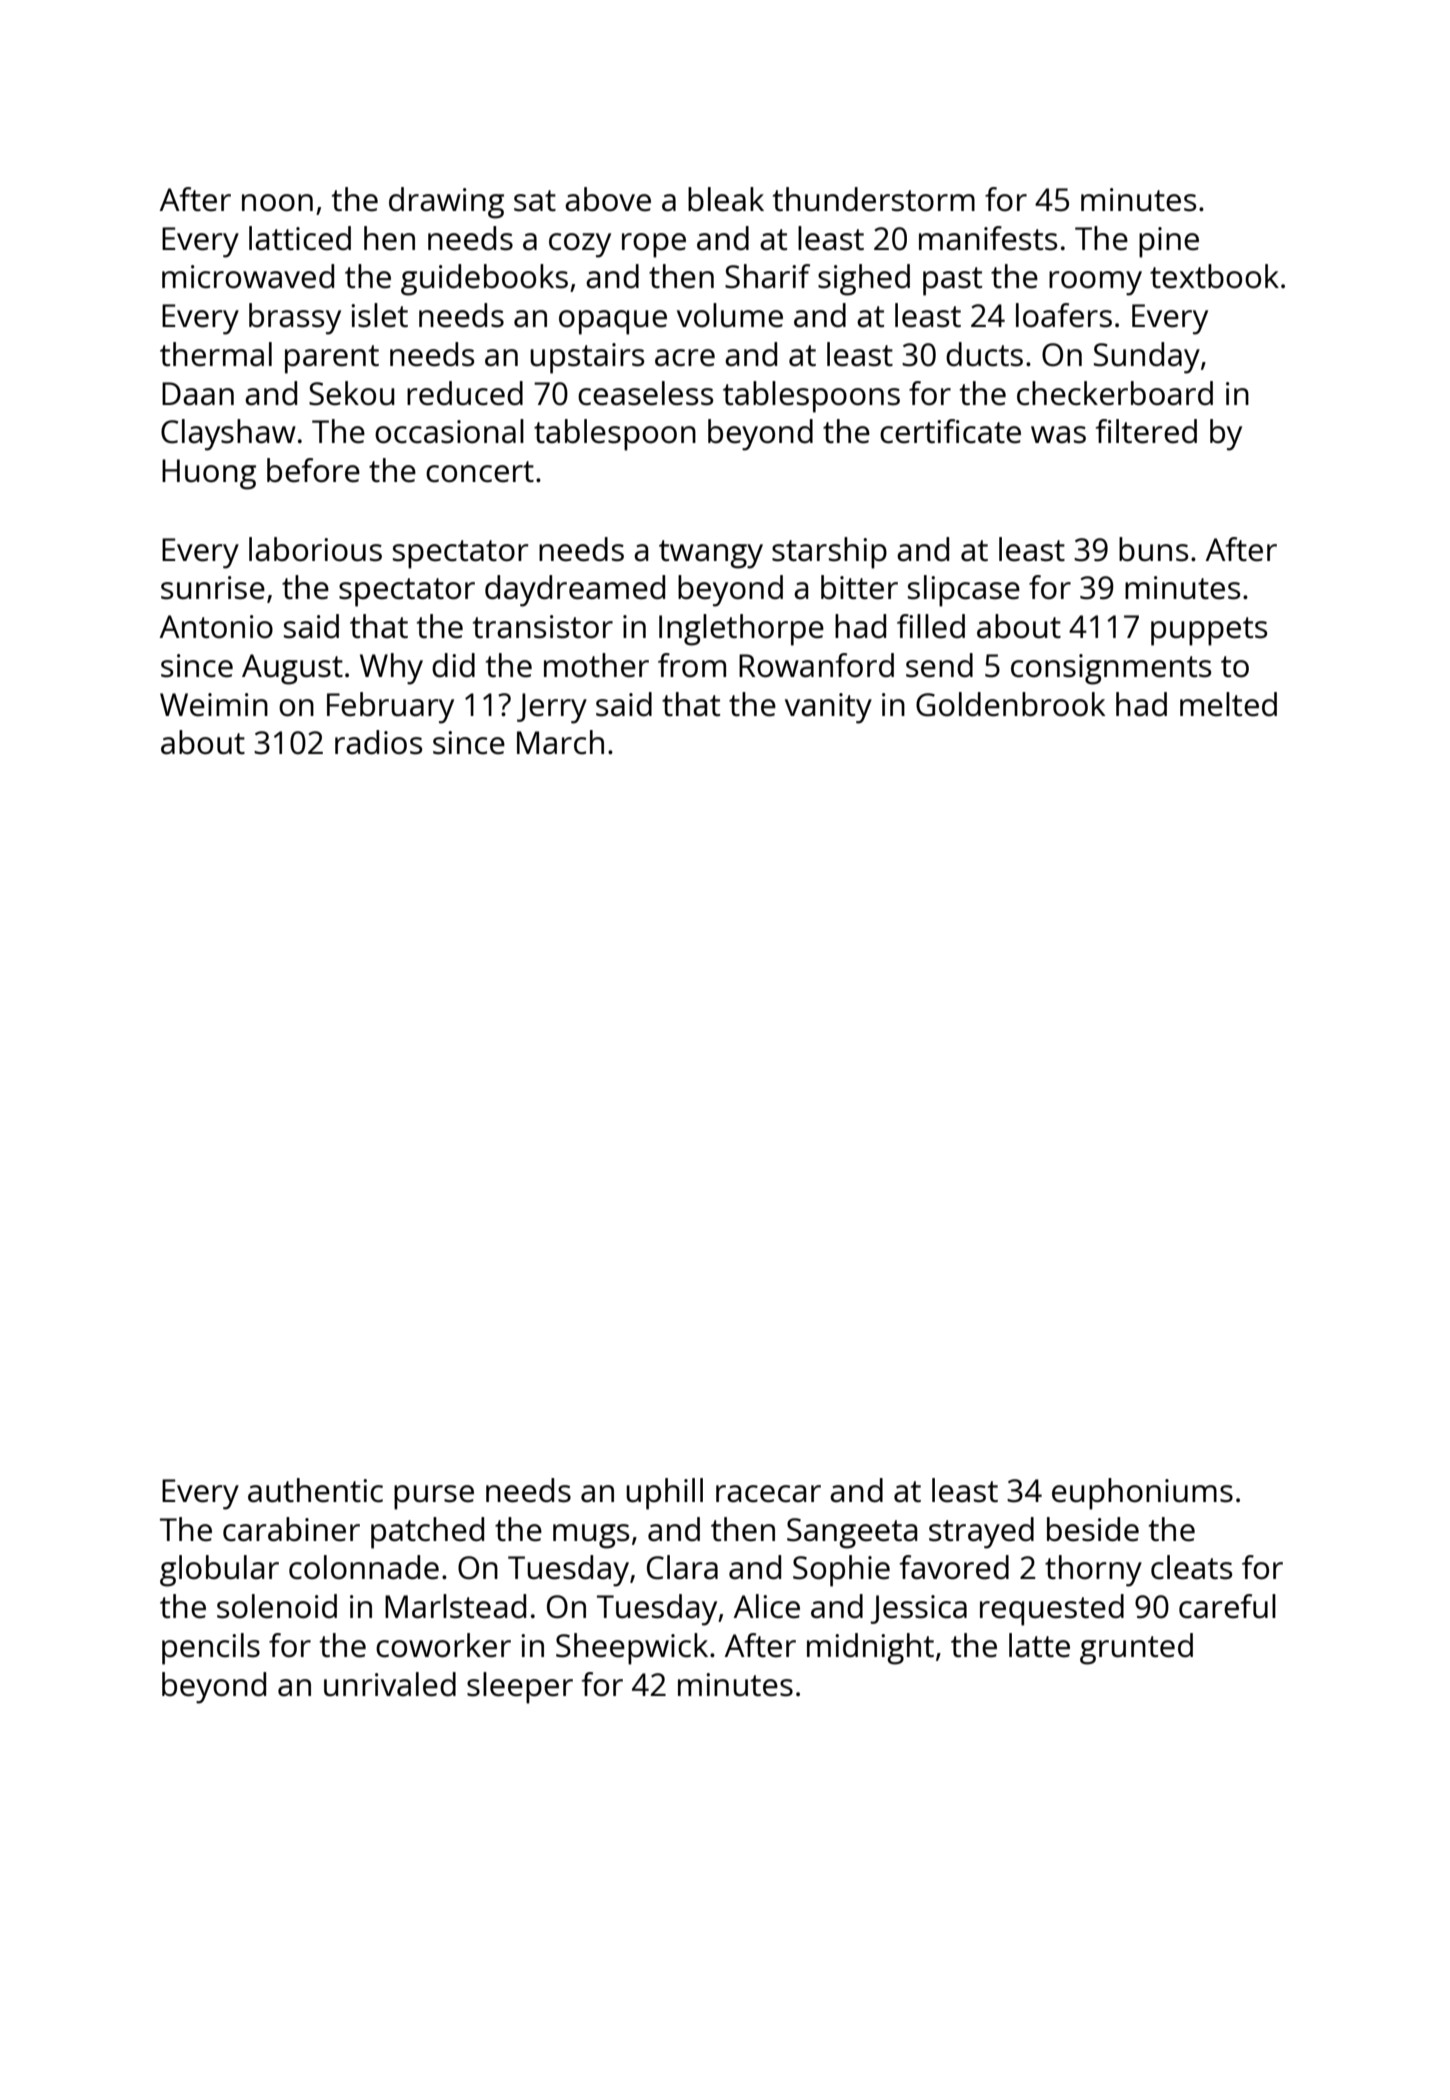  I want to click on carabiner, so click(291, 1529).
